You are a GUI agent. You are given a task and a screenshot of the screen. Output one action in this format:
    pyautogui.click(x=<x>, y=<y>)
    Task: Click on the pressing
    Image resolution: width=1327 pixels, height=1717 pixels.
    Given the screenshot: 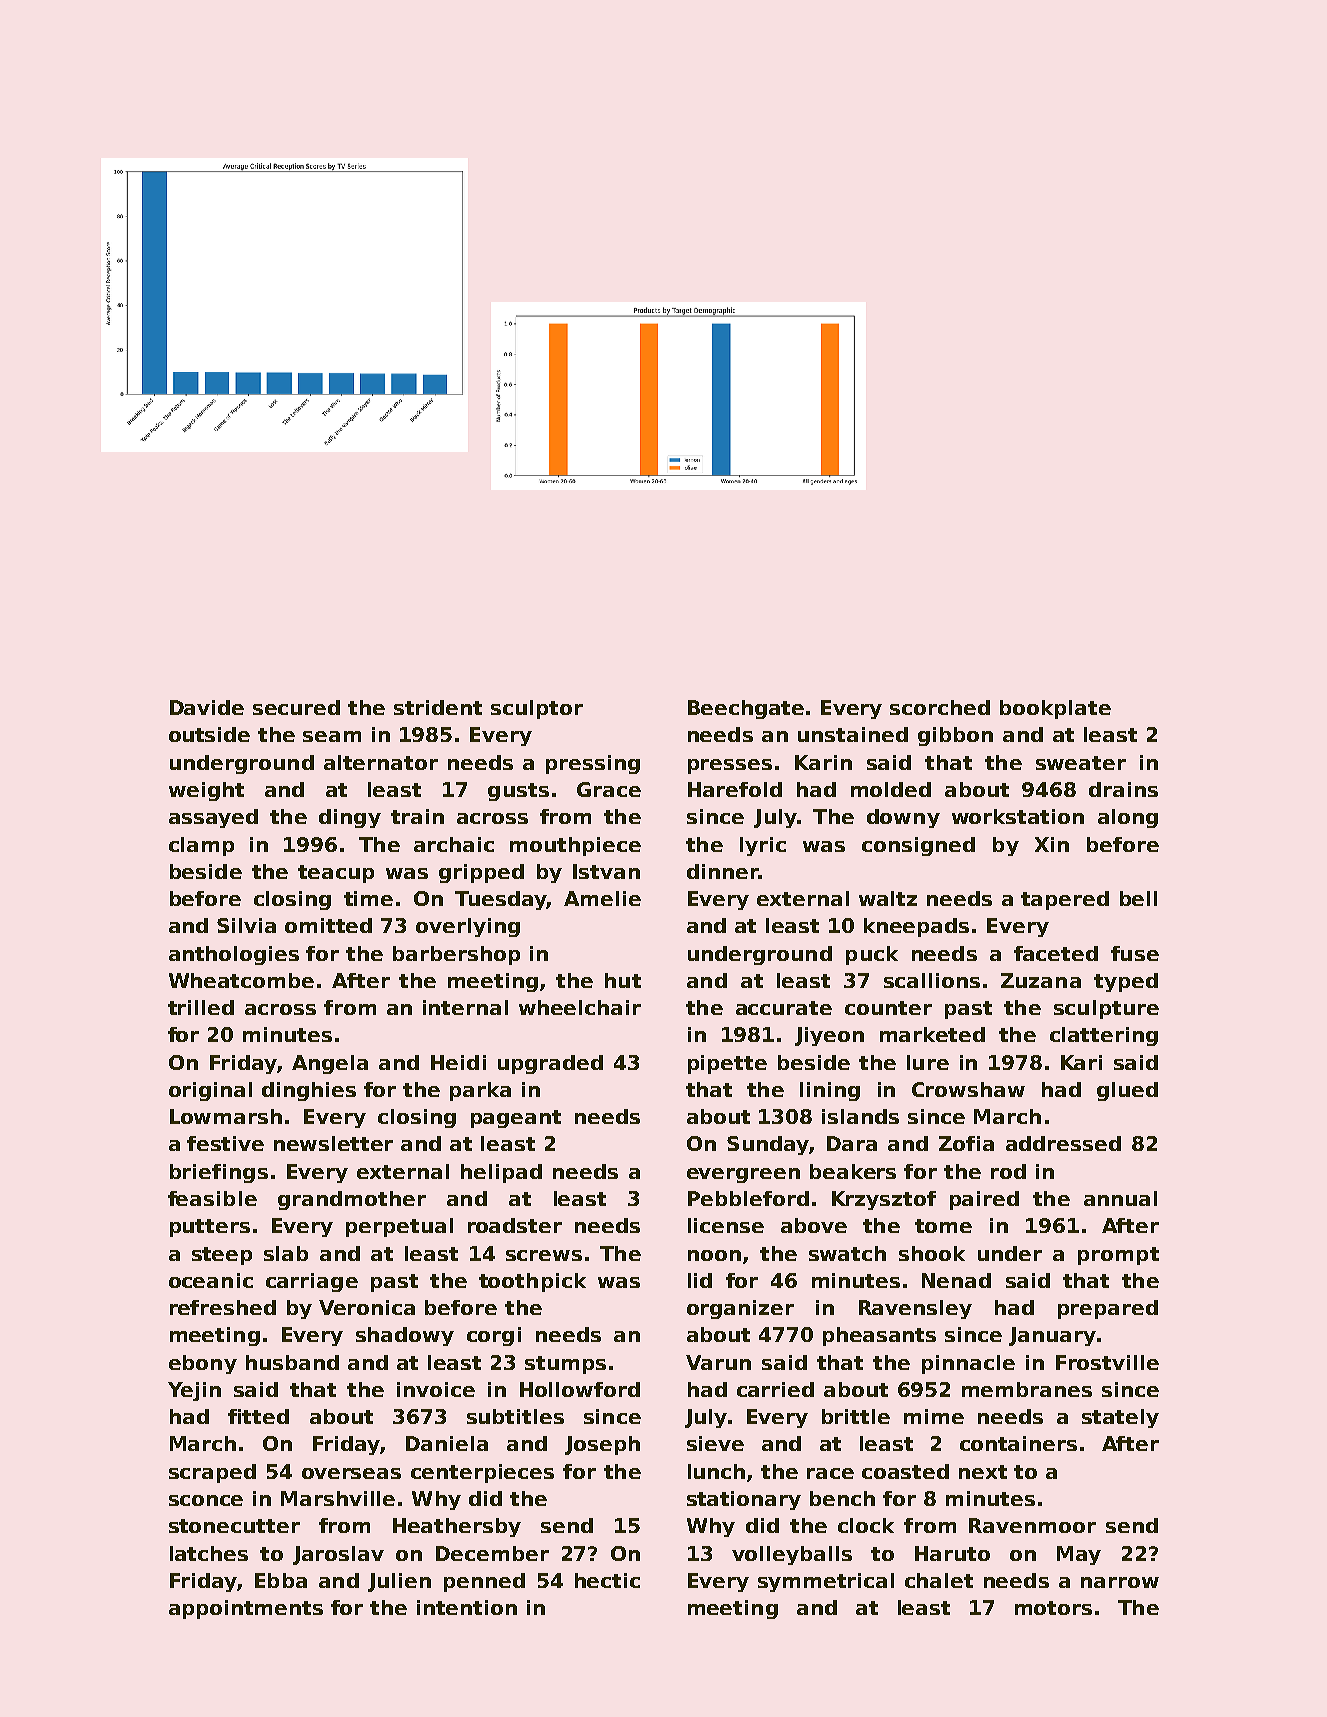 What is the action you would take?
    pyautogui.click(x=593, y=764)
